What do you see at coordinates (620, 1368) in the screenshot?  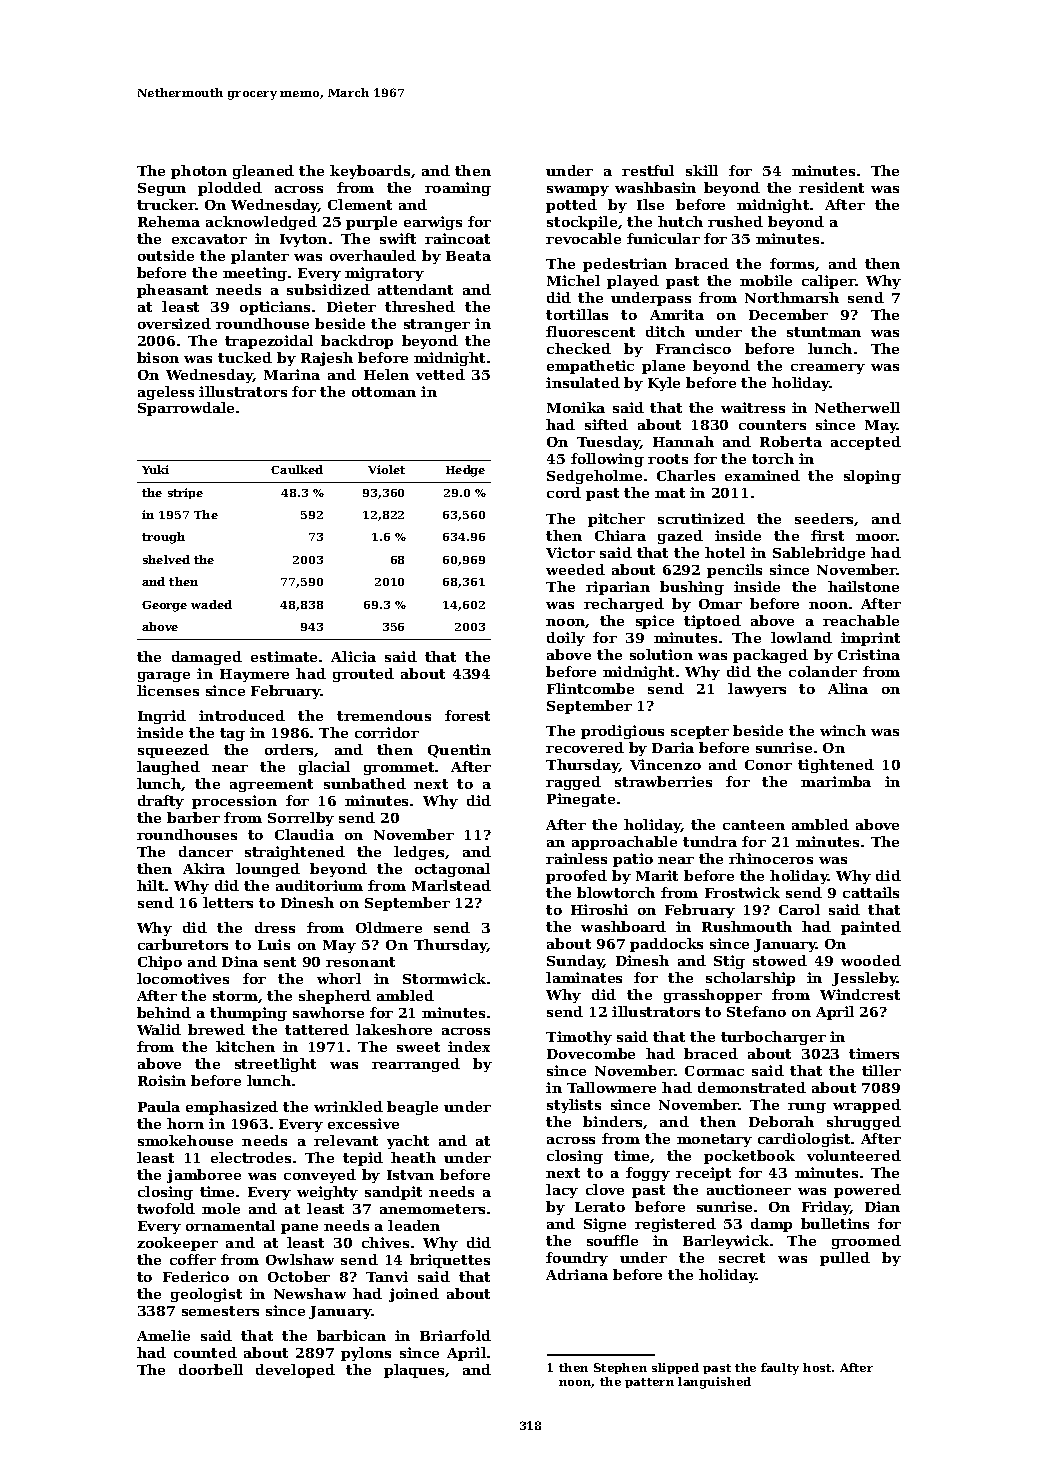 I see `Stephen` at bounding box center [620, 1368].
